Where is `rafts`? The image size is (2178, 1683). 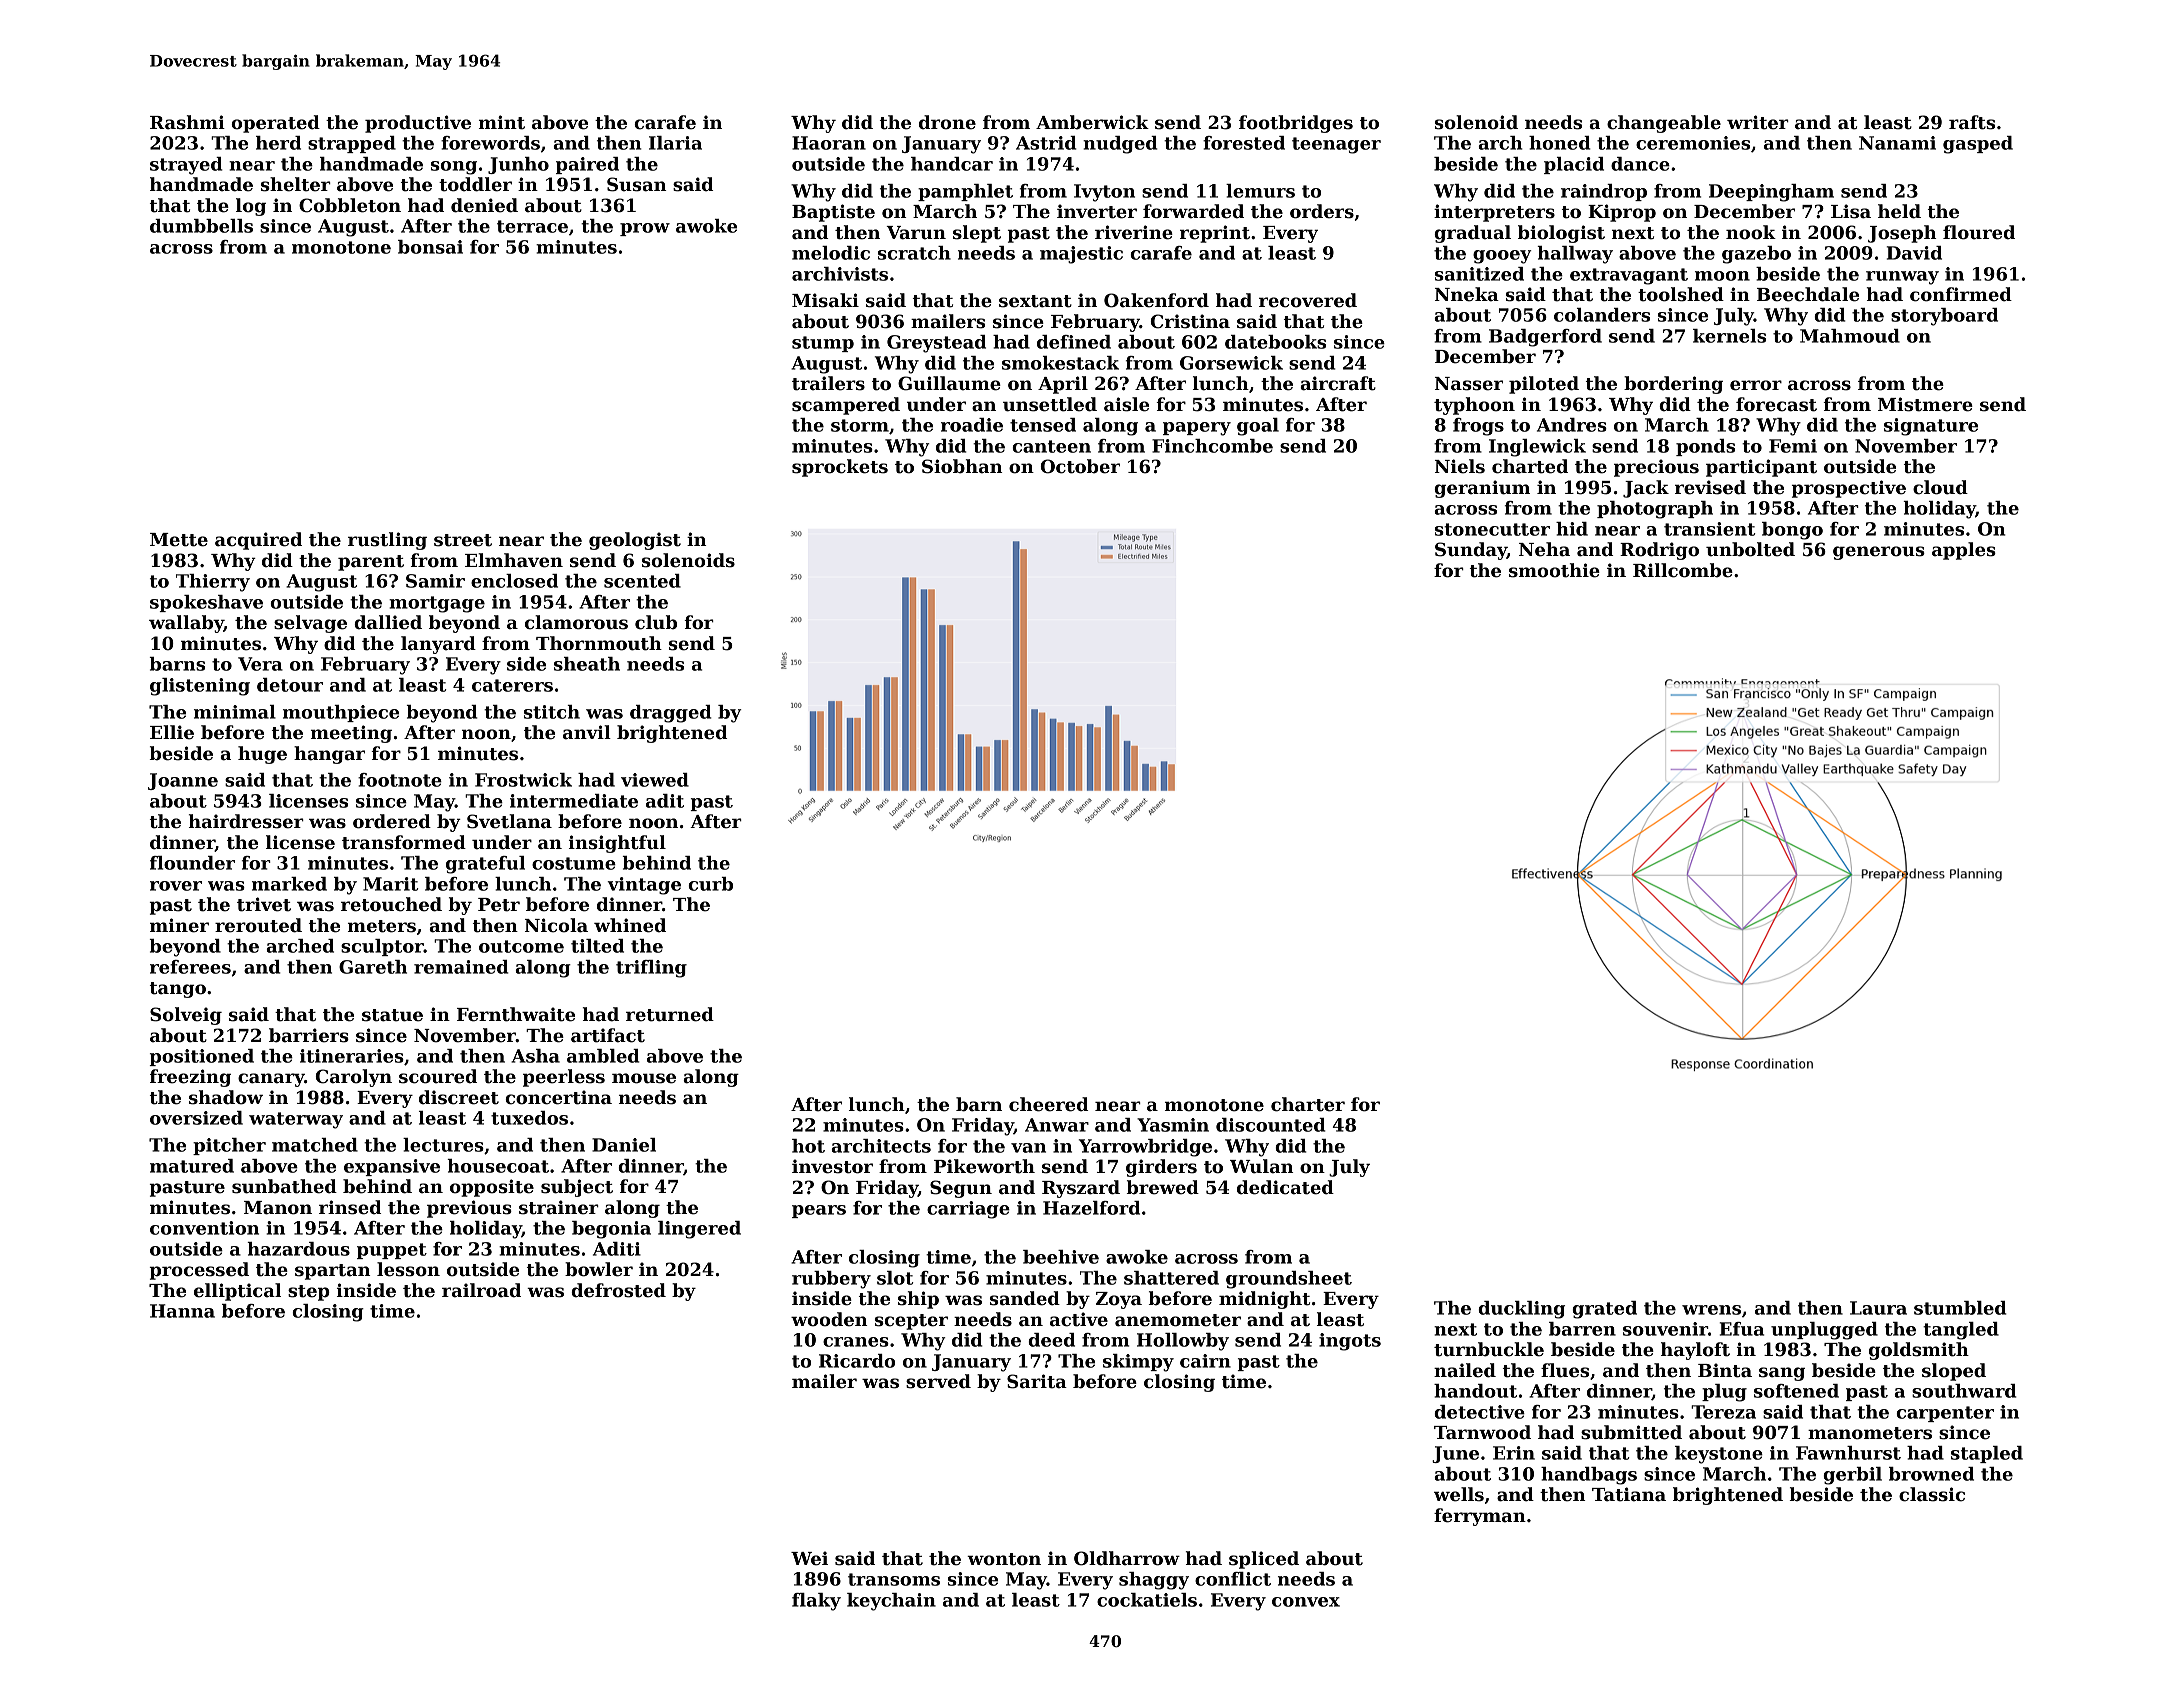 rafts is located at coordinates (1972, 122).
